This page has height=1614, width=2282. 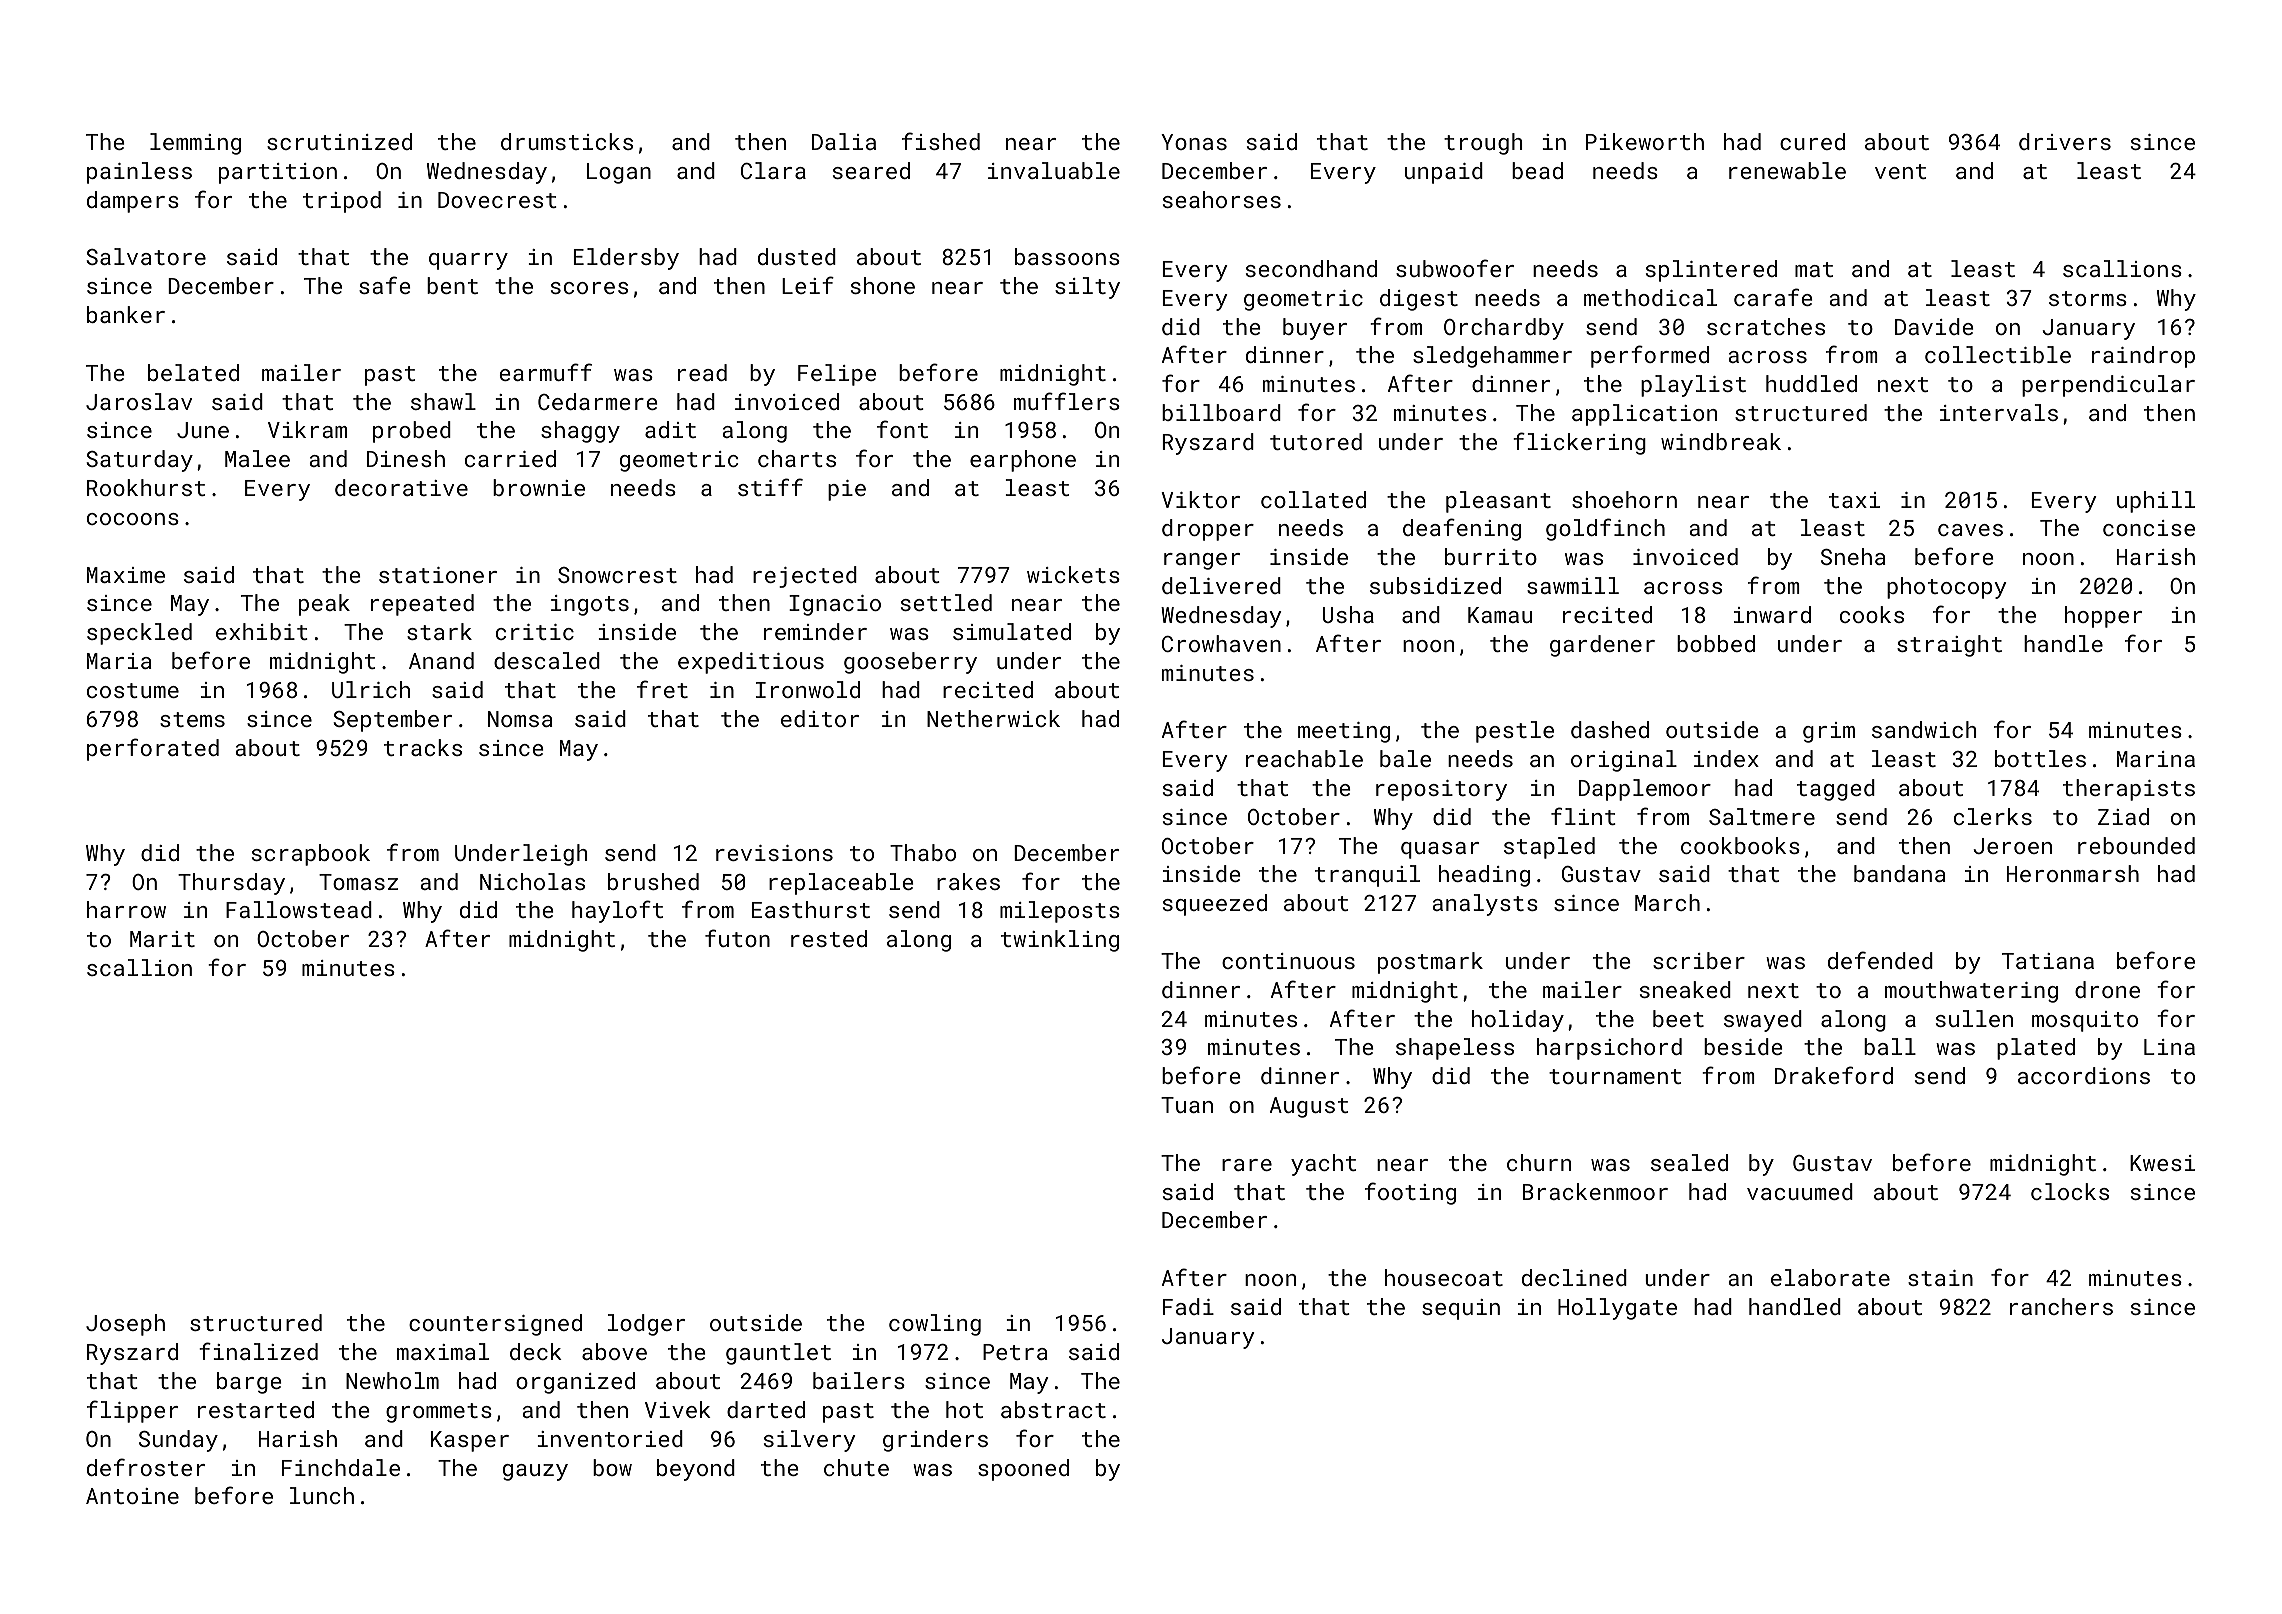 What do you see at coordinates (773, 170) in the page?
I see `Clara` at bounding box center [773, 170].
